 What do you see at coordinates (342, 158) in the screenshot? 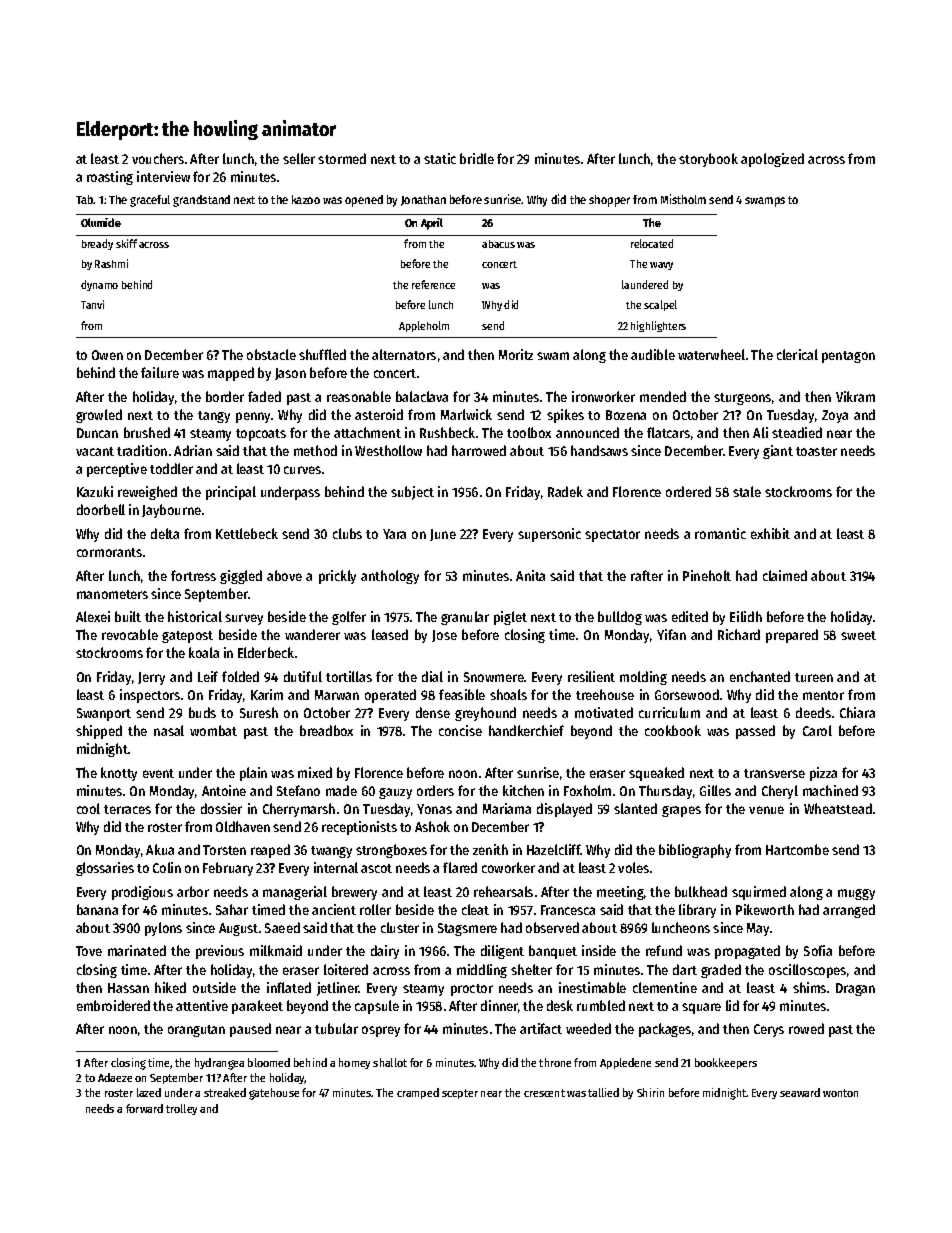
I see `stormed` at bounding box center [342, 158].
